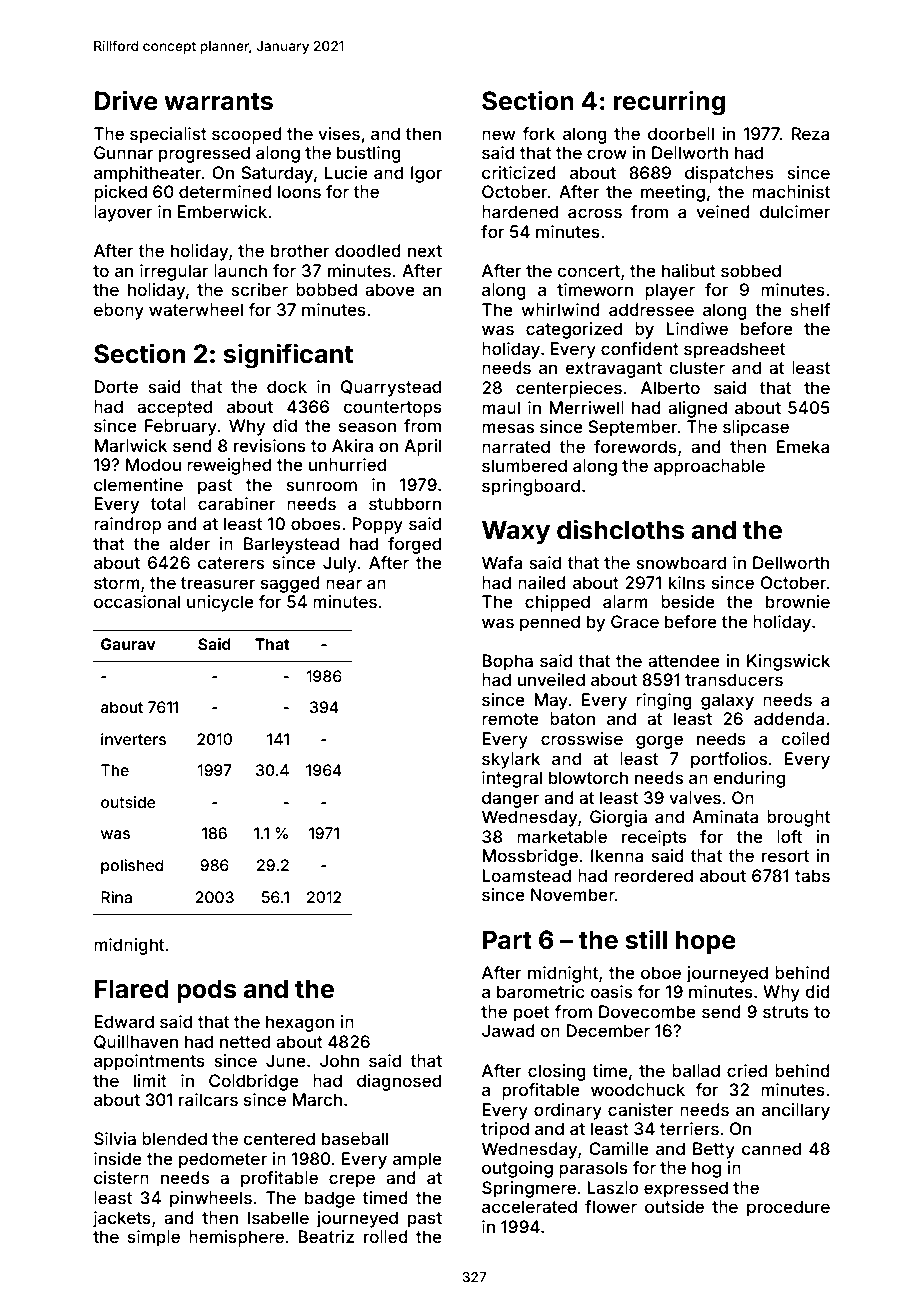 The height and width of the screenshot is (1314, 924). What do you see at coordinates (386, 1236) in the screenshot?
I see `rolled` at bounding box center [386, 1236].
